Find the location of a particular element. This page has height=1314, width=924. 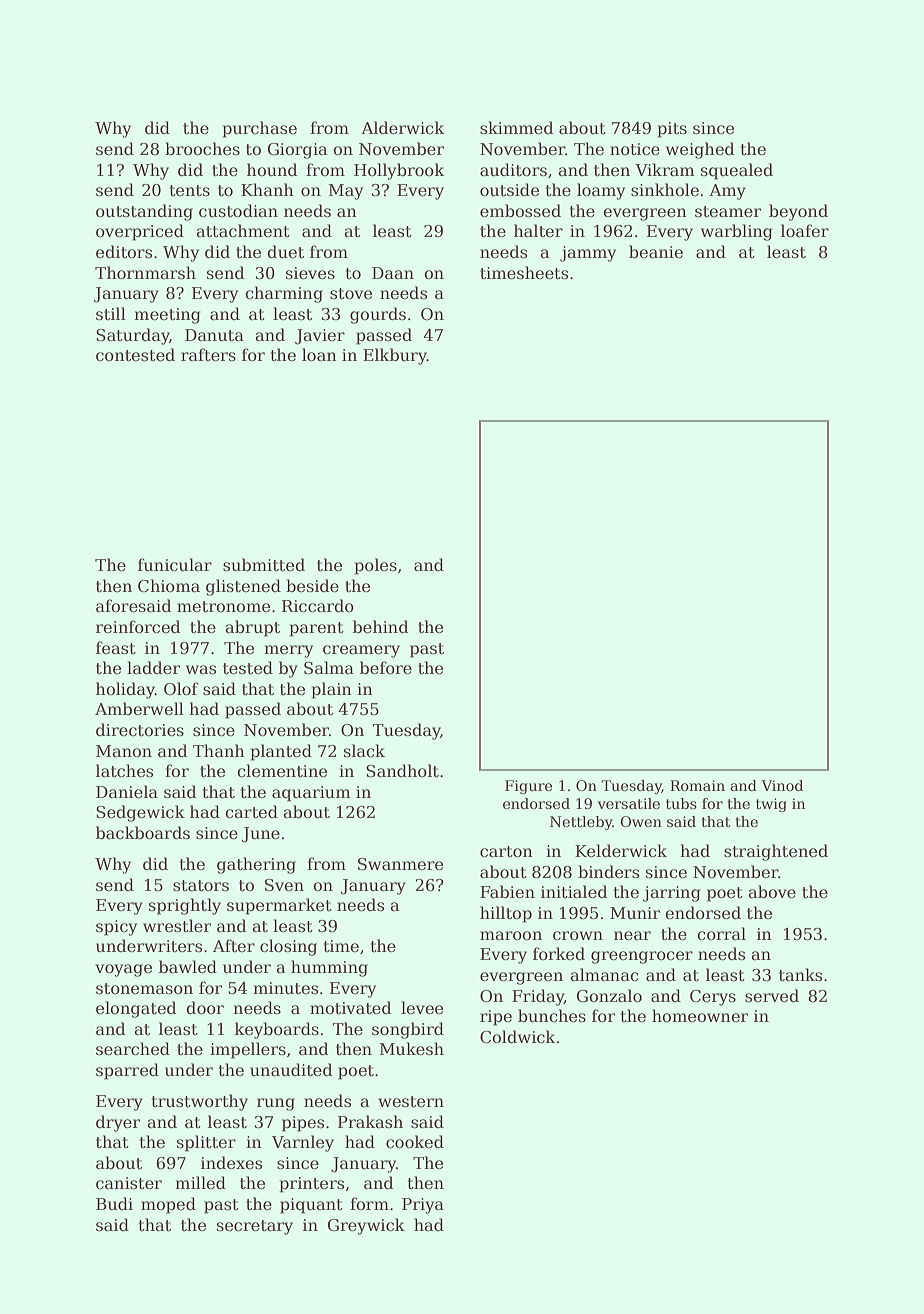

outstanding is located at coordinates (144, 212).
